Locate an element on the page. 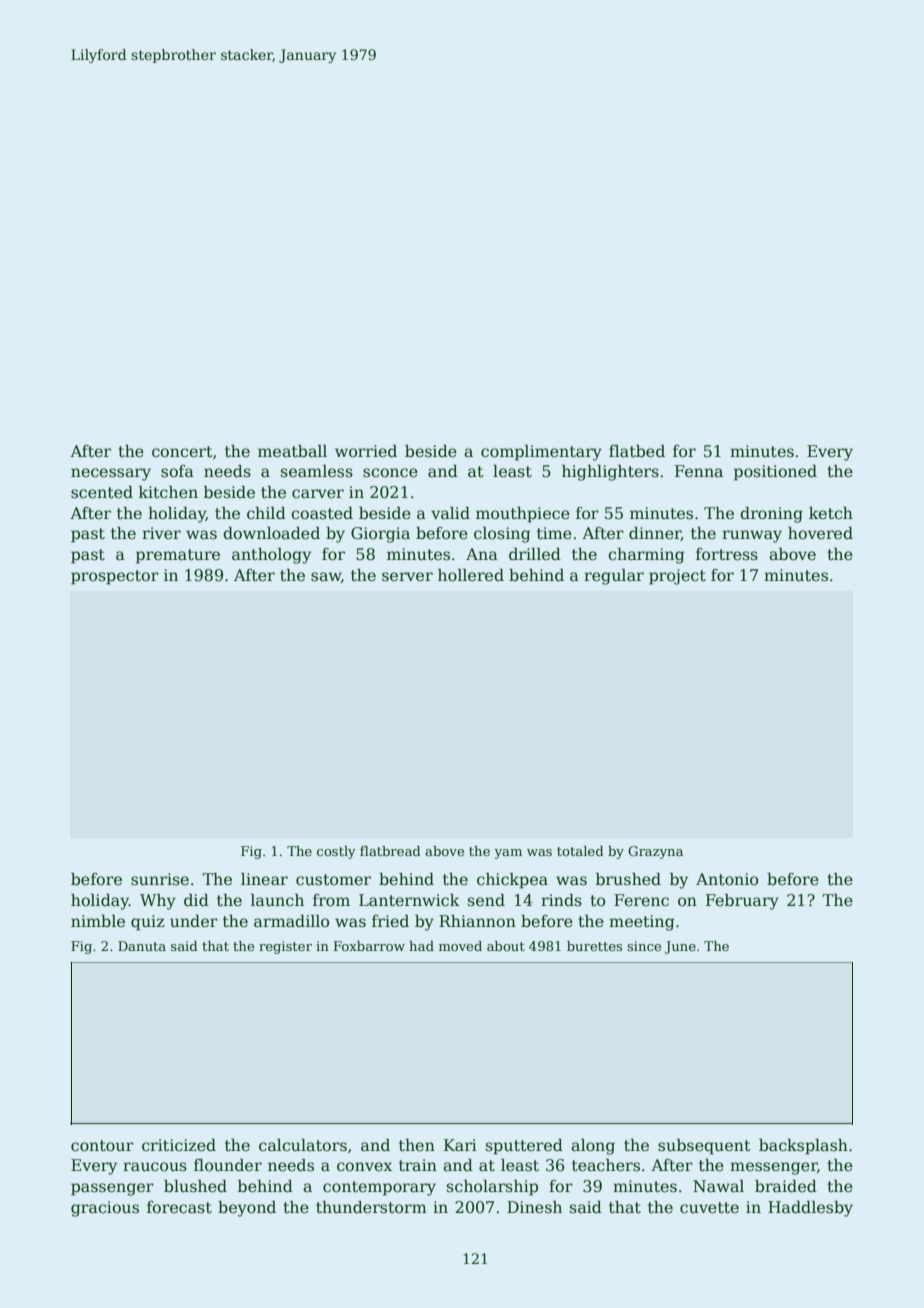  sunrise is located at coordinates (160, 879).
